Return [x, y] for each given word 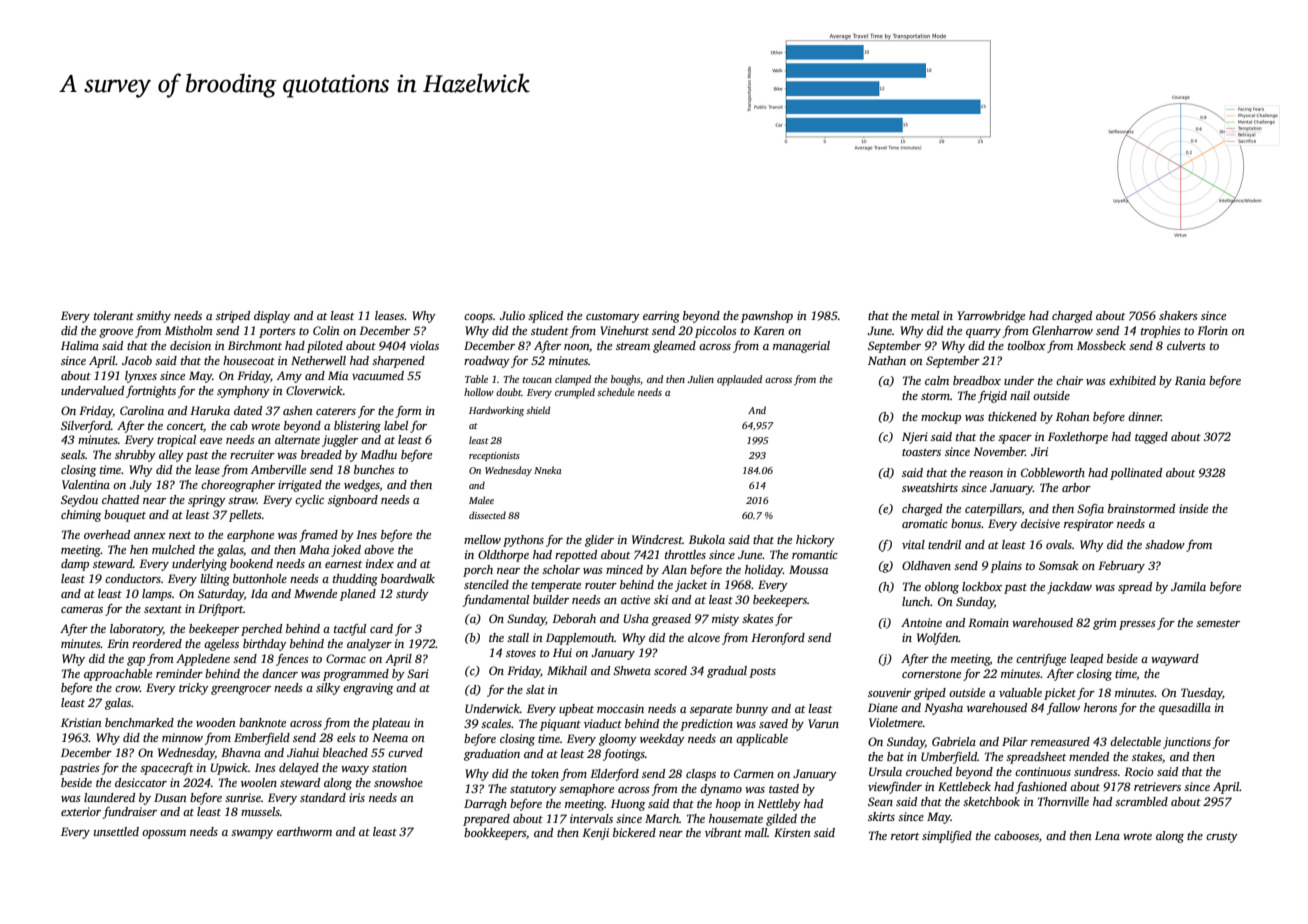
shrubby [135, 456]
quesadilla [1185, 709]
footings [624, 755]
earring [661, 317]
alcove [704, 637]
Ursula [885, 771]
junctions [1187, 743]
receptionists [494, 456]
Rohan [1073, 416]
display [272, 317]
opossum [164, 834]
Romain [988, 622]
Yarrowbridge [991, 317]
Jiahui [303, 752]
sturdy [412, 595]
